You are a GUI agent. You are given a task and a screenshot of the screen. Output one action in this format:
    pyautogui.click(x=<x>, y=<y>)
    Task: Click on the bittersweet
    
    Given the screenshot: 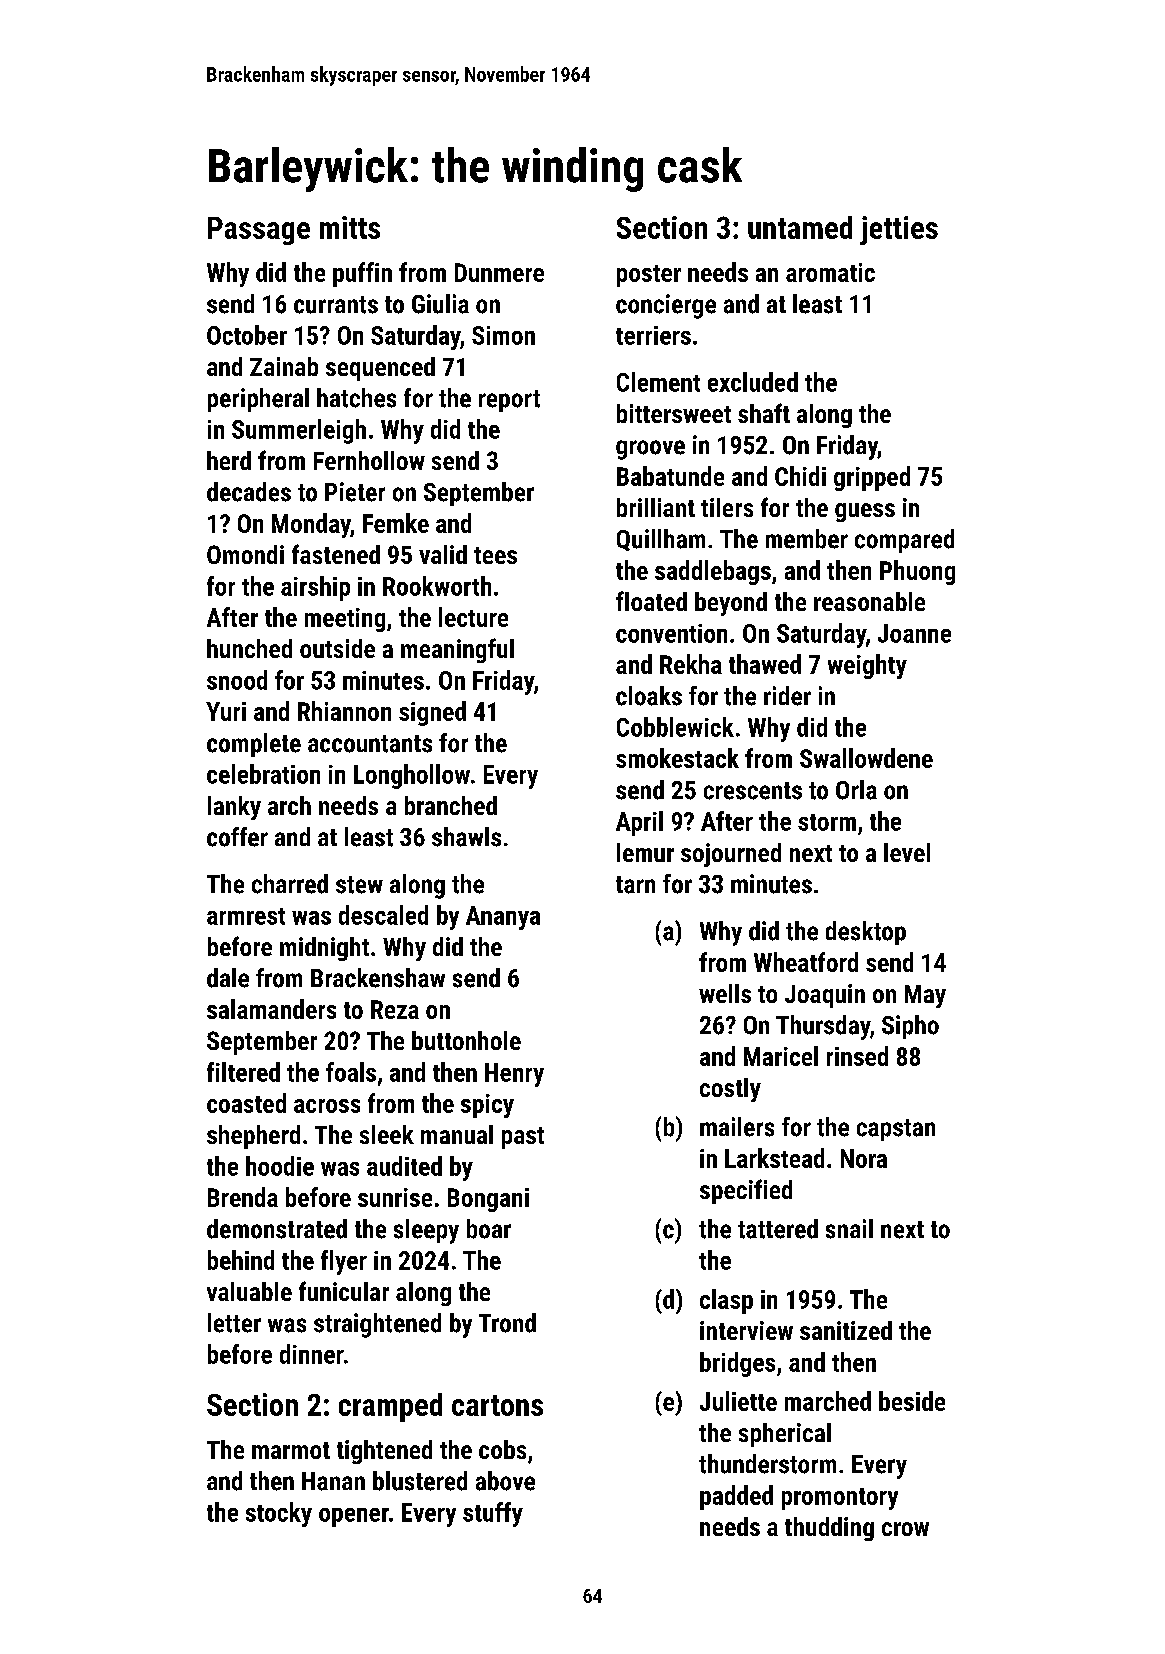 What is the action you would take?
    pyautogui.click(x=674, y=413)
